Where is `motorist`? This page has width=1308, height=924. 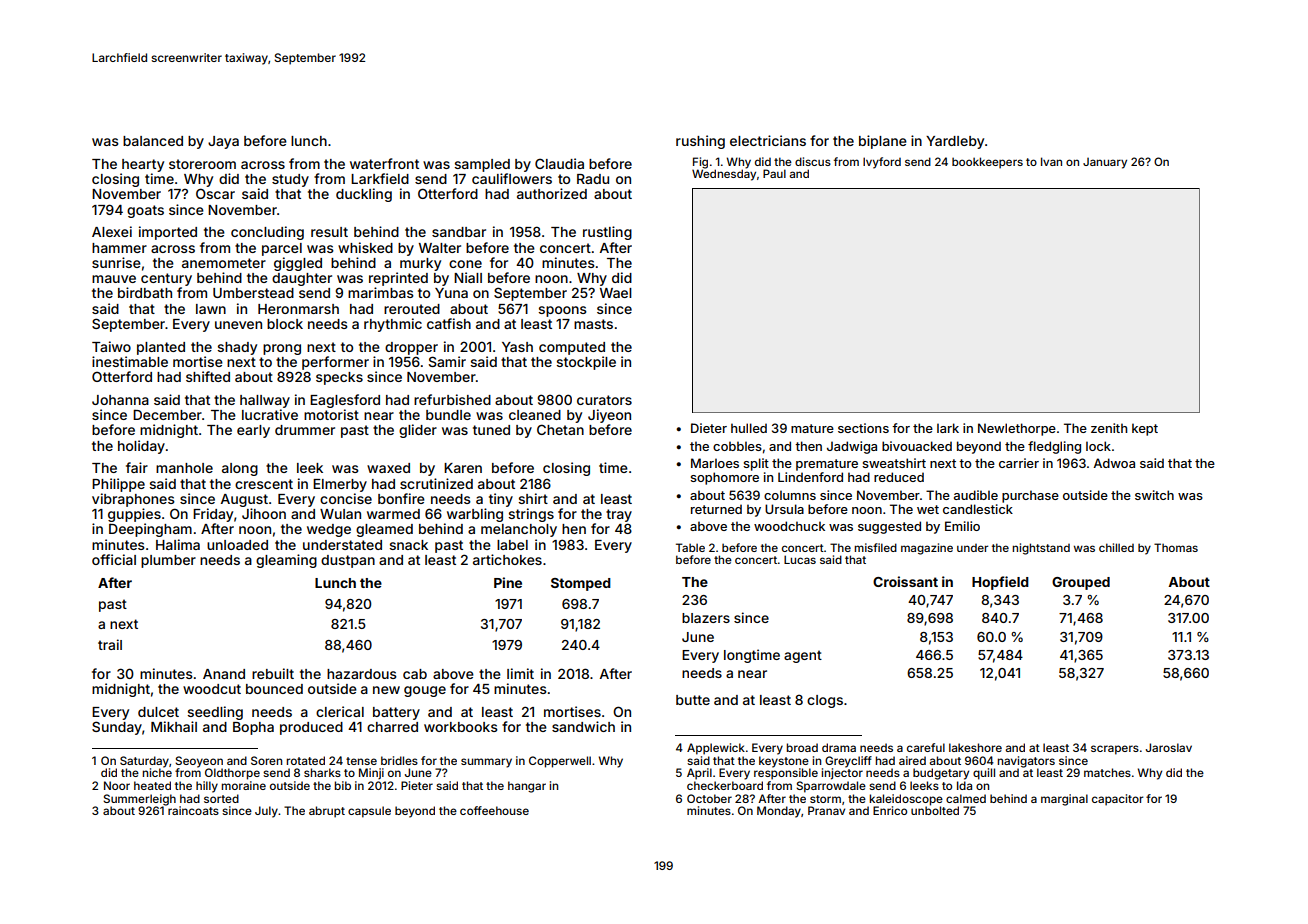
motorist is located at coordinates (331, 414).
